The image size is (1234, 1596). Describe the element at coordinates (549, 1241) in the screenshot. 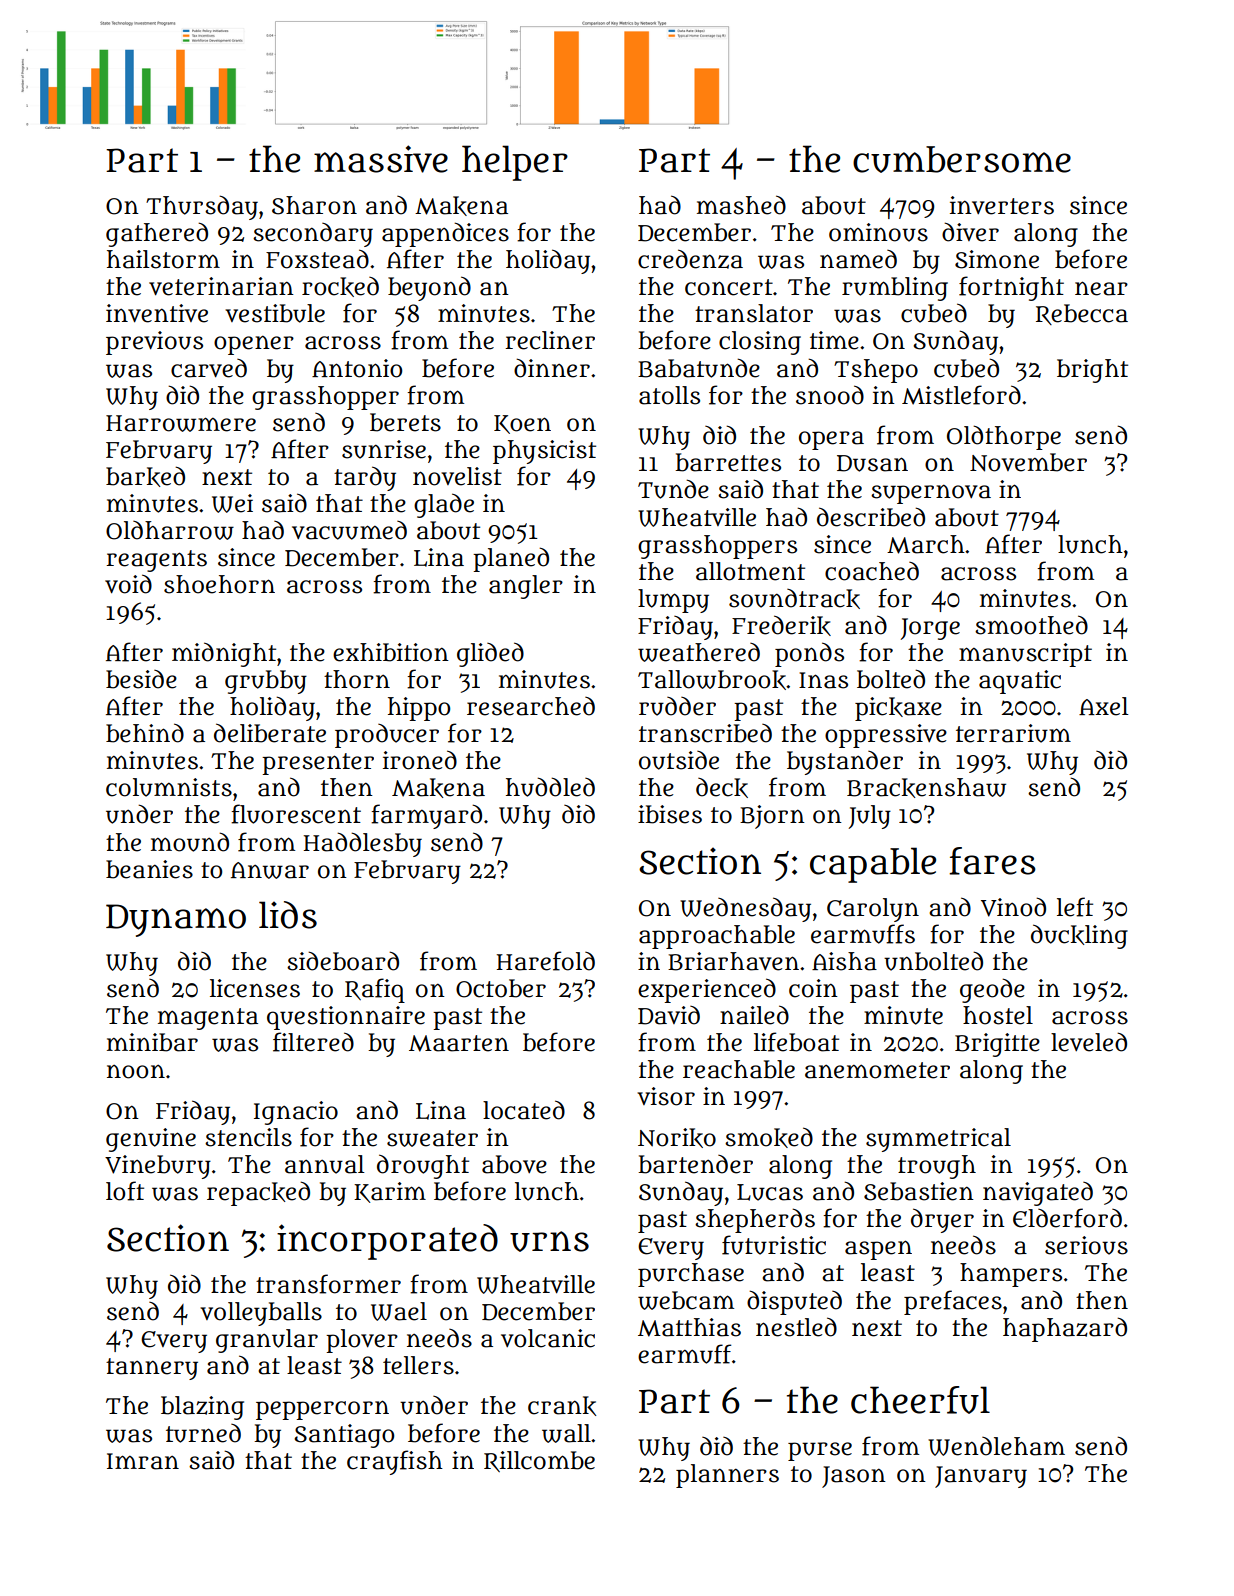

I see `urns` at that location.
